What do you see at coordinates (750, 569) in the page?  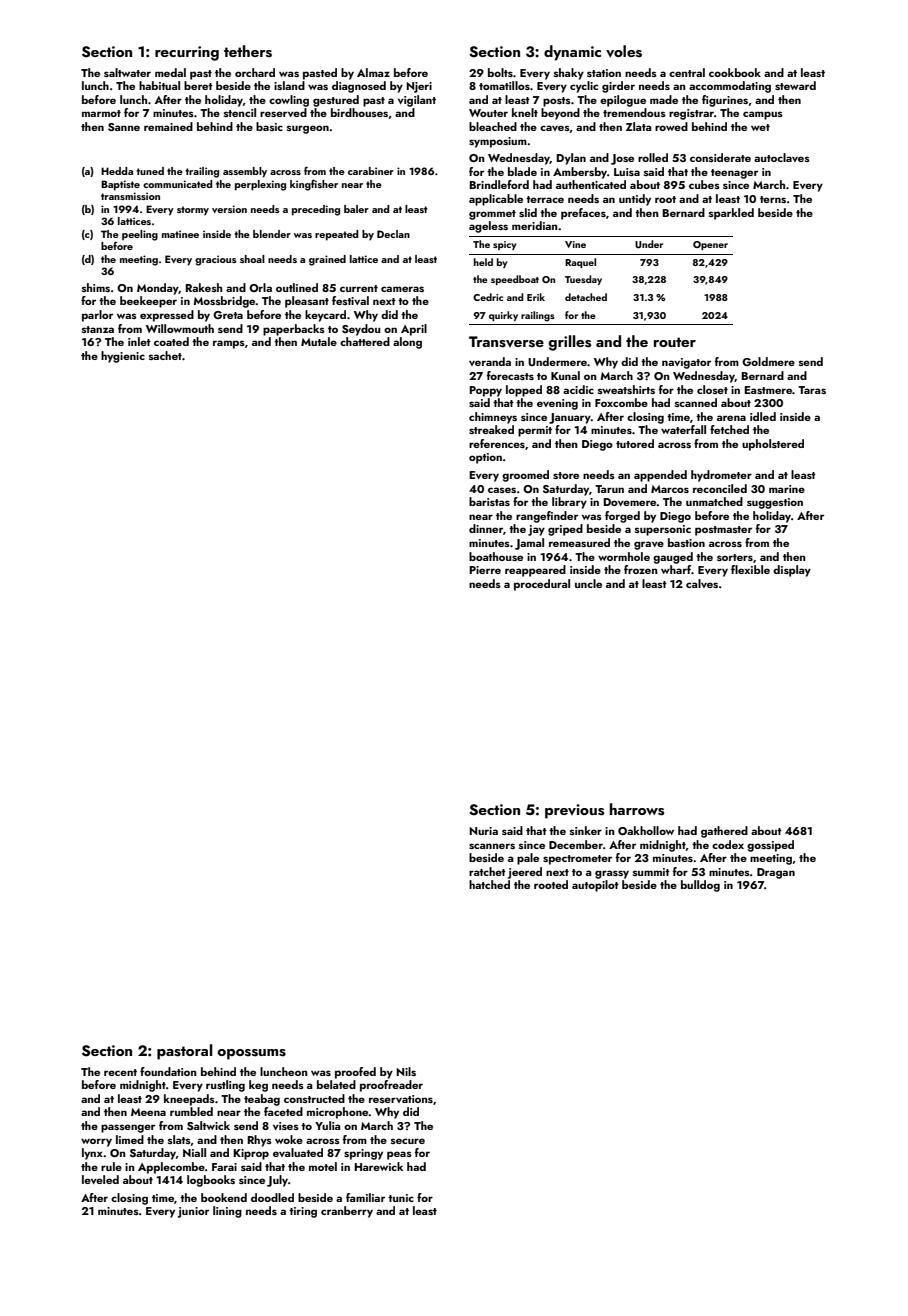 I see `flexible` at bounding box center [750, 569].
